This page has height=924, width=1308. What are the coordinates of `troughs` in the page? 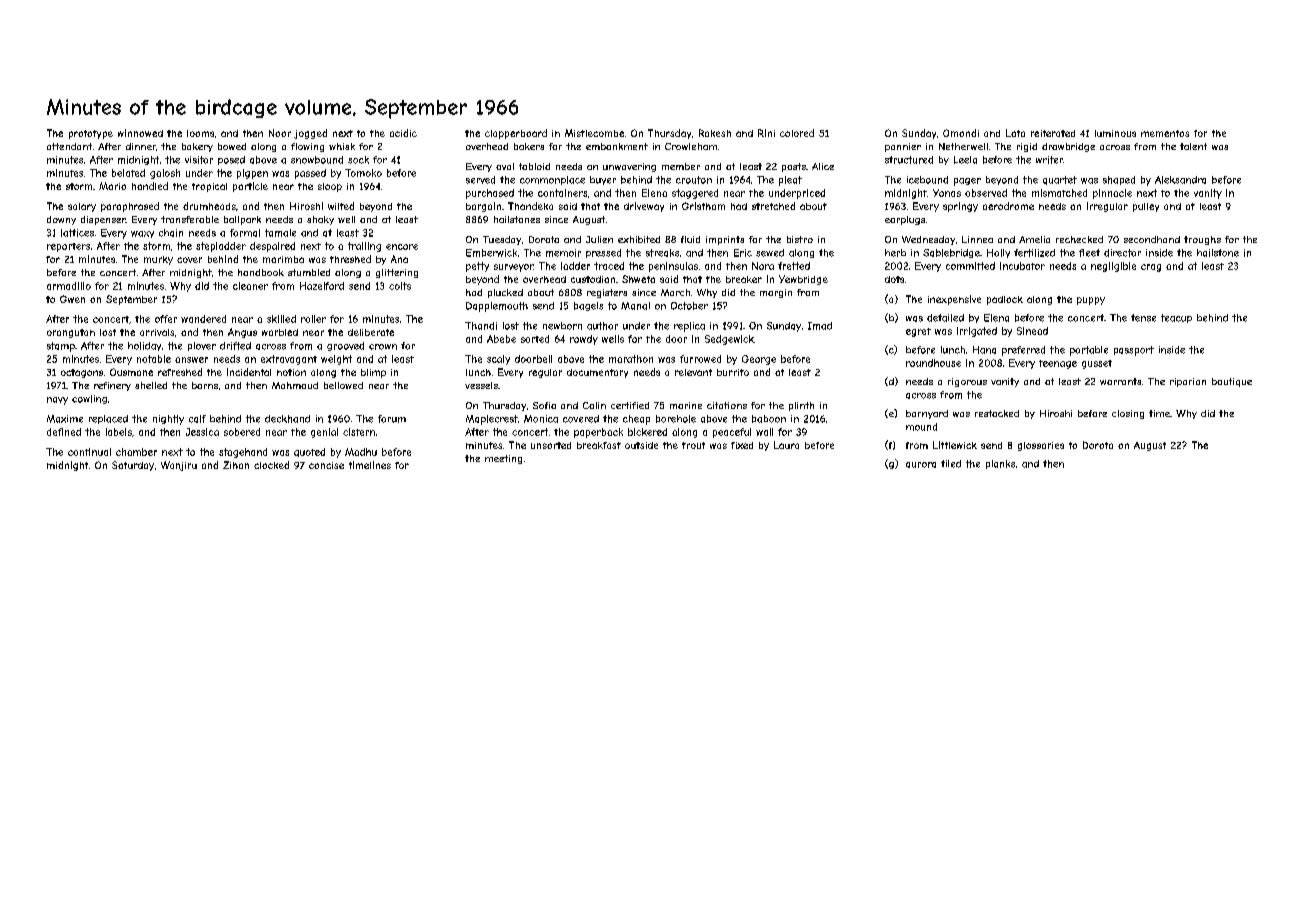 It's located at (1202, 240).
